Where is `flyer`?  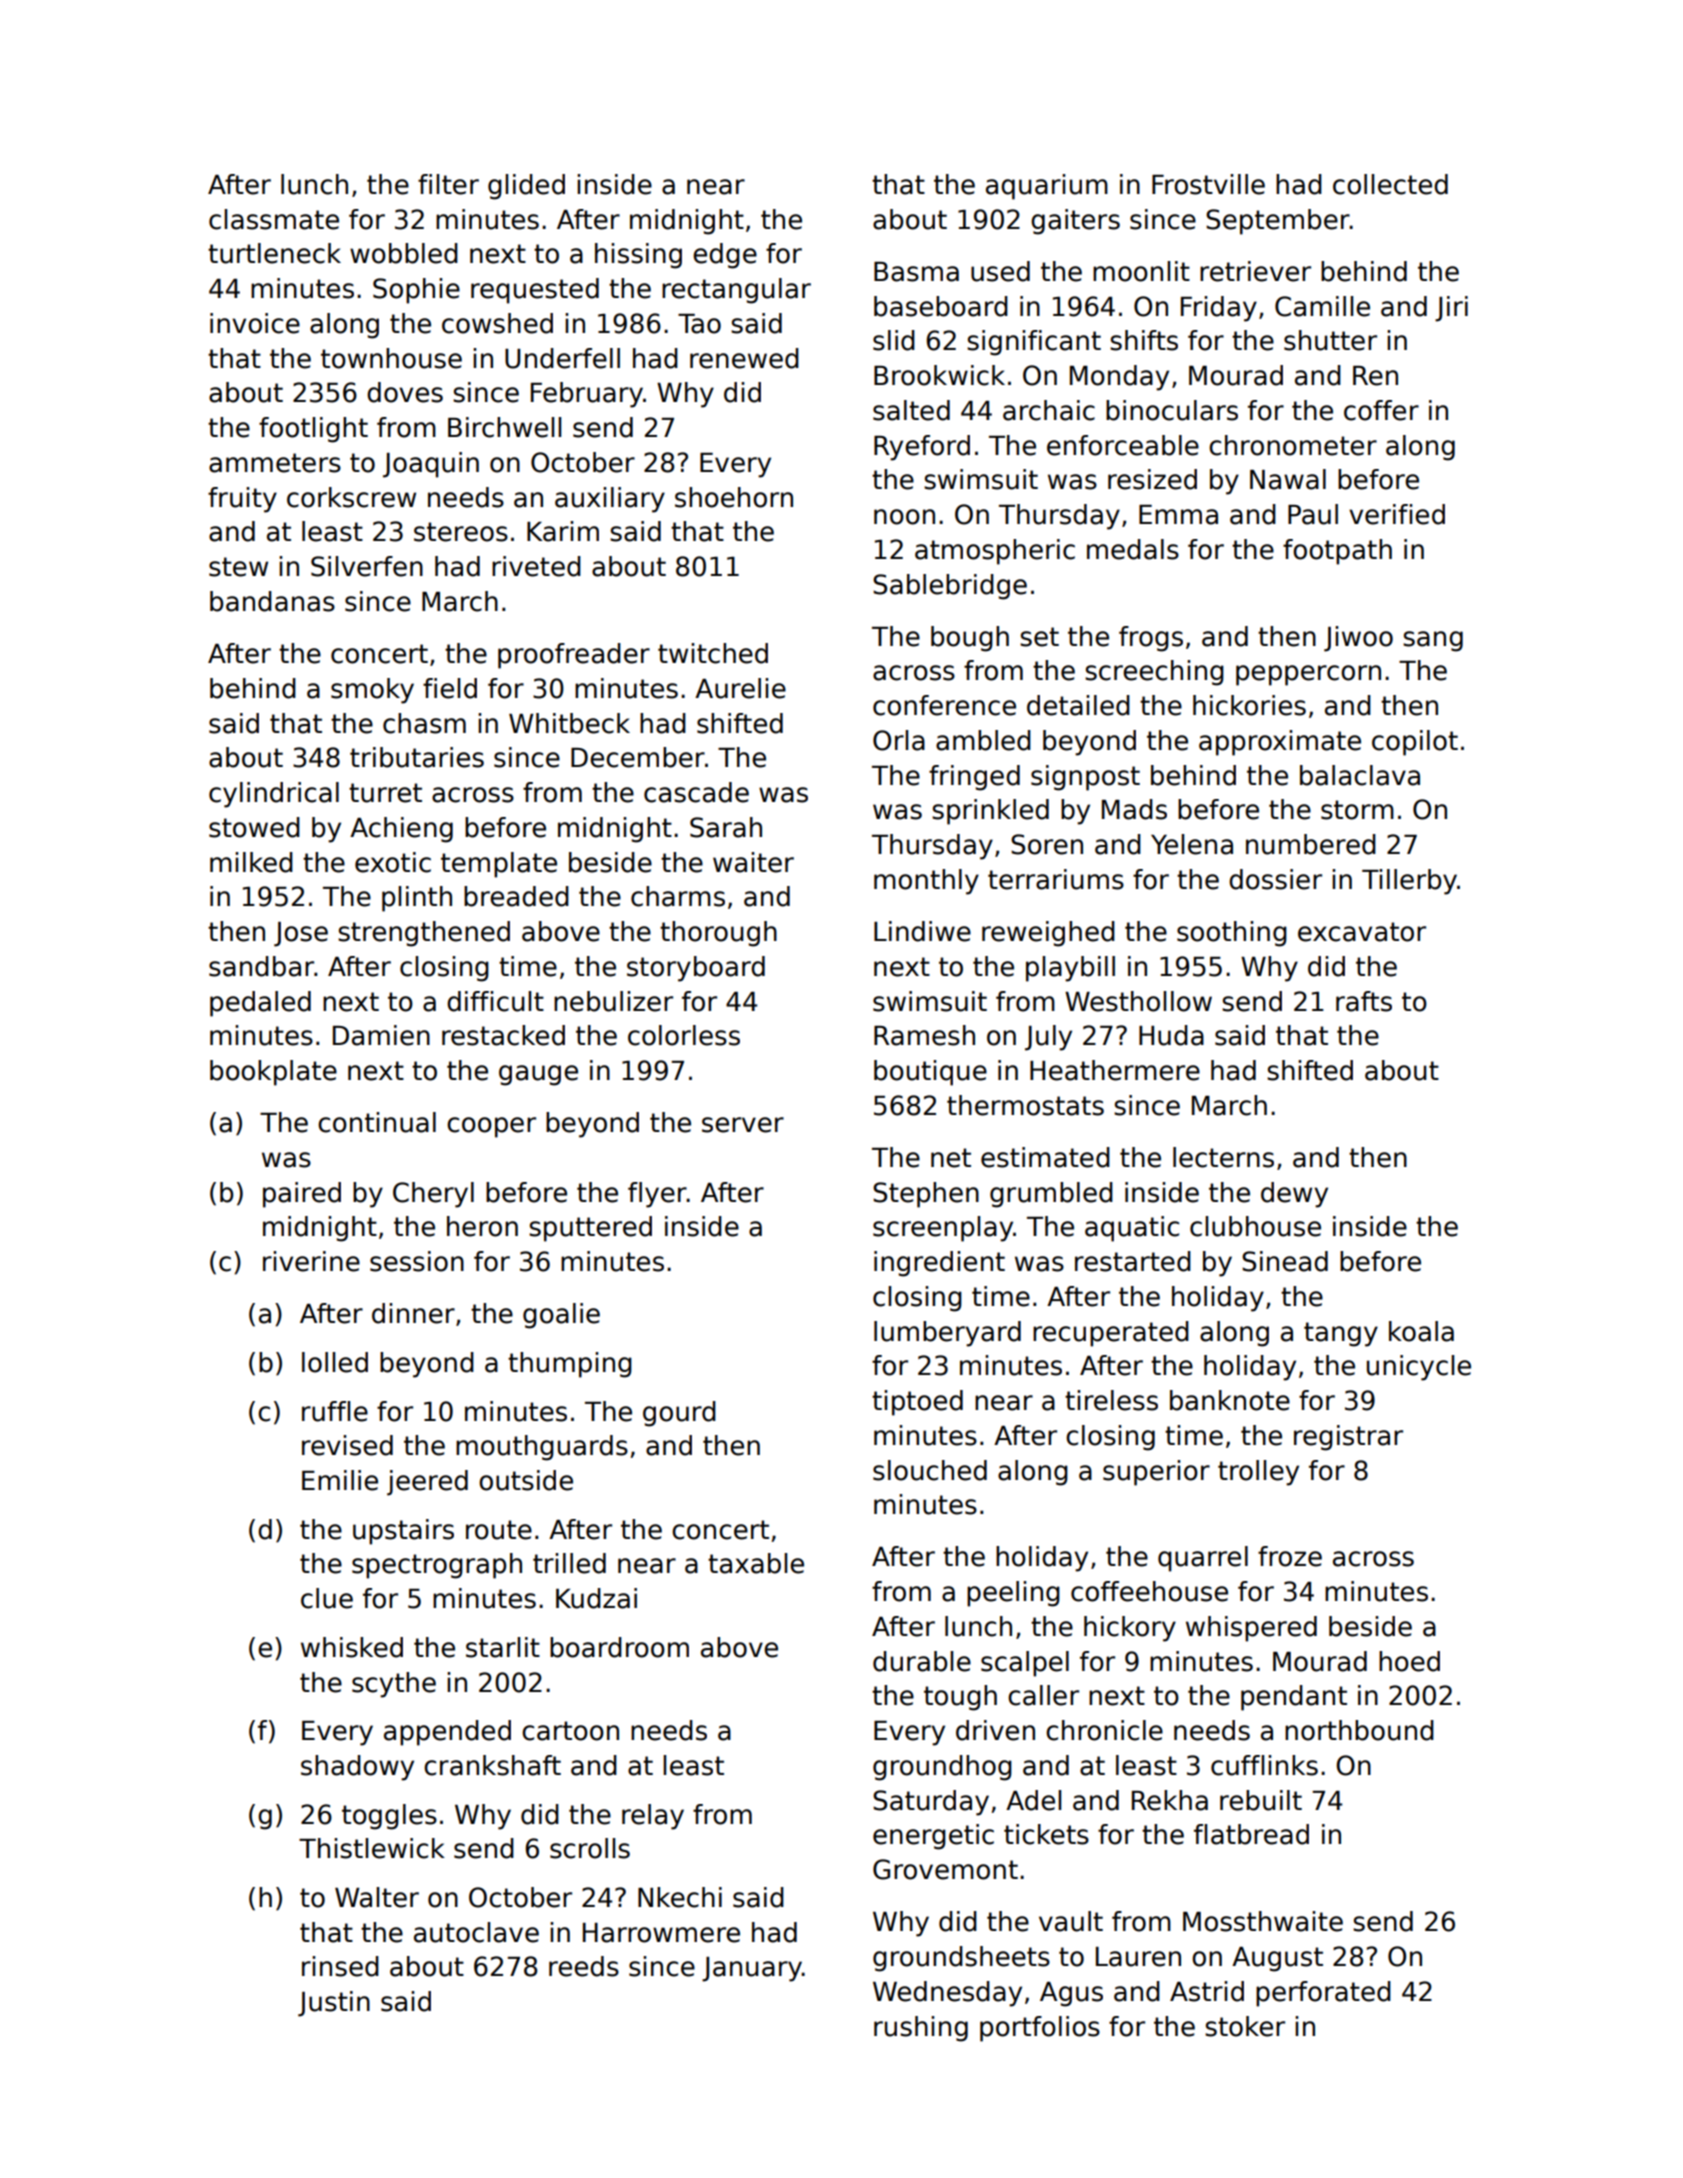 flyer is located at coordinates (657, 1195).
